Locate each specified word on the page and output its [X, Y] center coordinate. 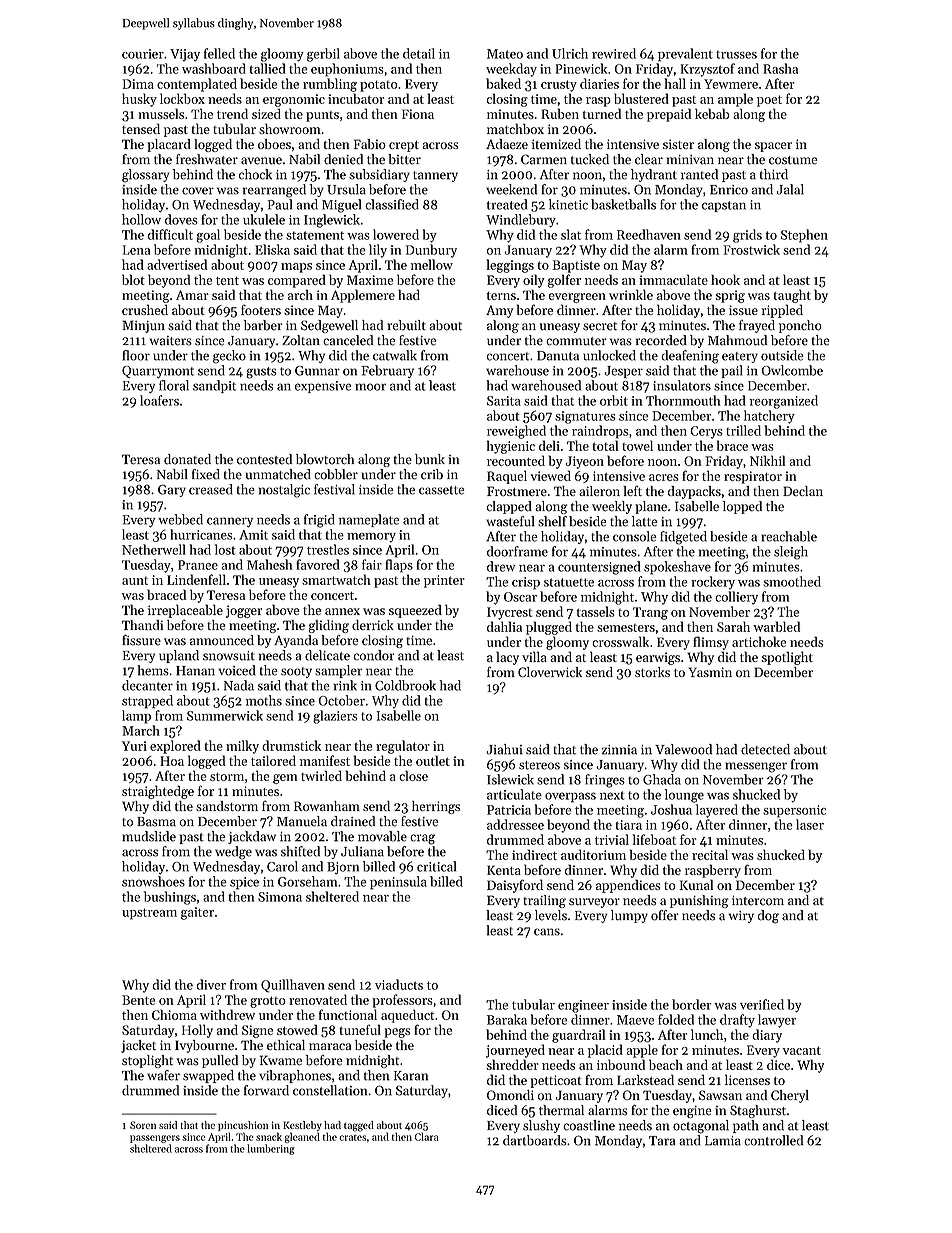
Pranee [198, 565]
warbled [776, 626]
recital [710, 854]
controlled [773, 1140]
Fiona [418, 114]
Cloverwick [550, 672]
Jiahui [504, 749]
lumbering [271, 1149]
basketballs [623, 204]
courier [143, 54]
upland [179, 656]
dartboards [534, 1140]
